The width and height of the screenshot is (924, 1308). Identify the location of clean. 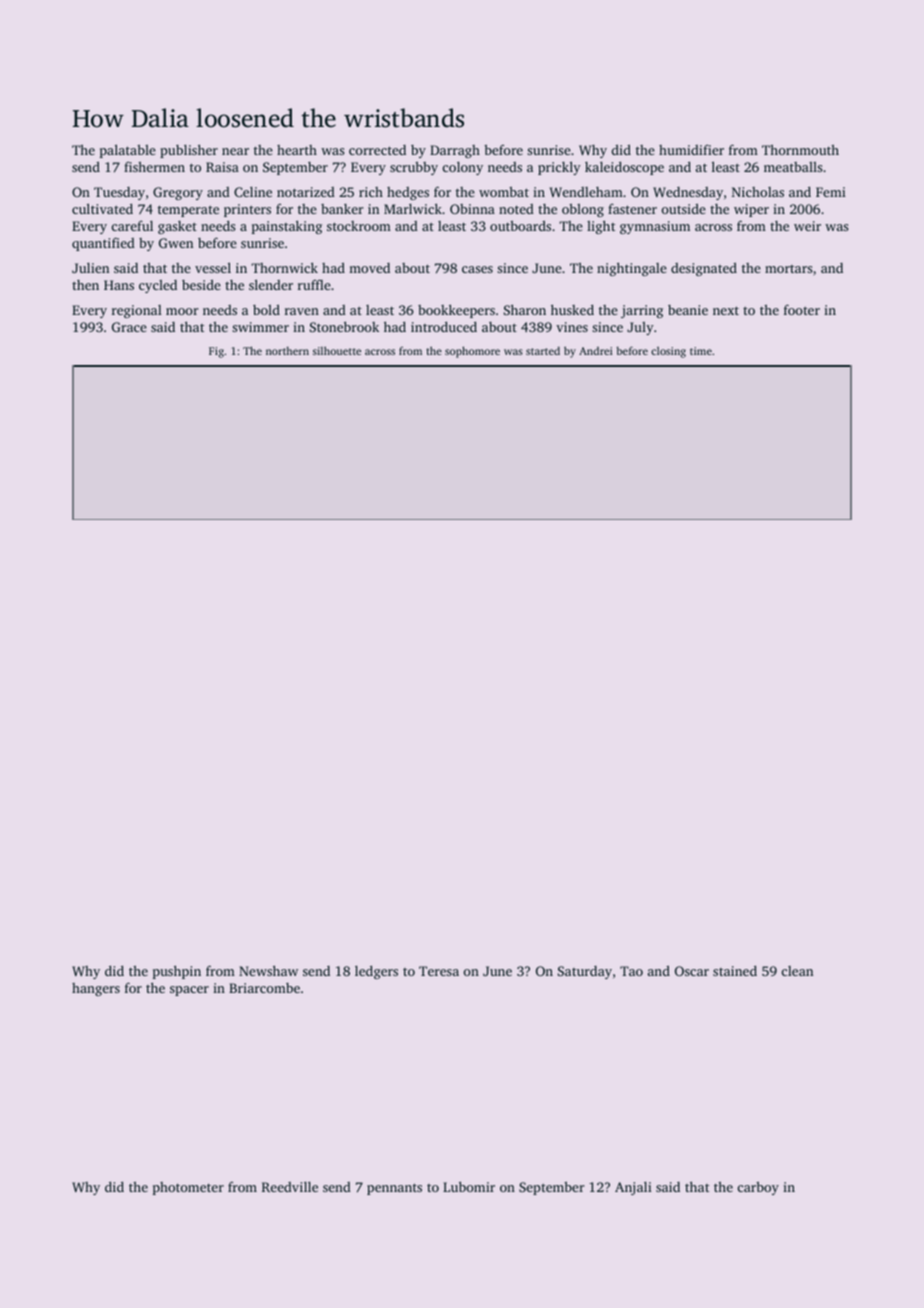
(797, 971).
